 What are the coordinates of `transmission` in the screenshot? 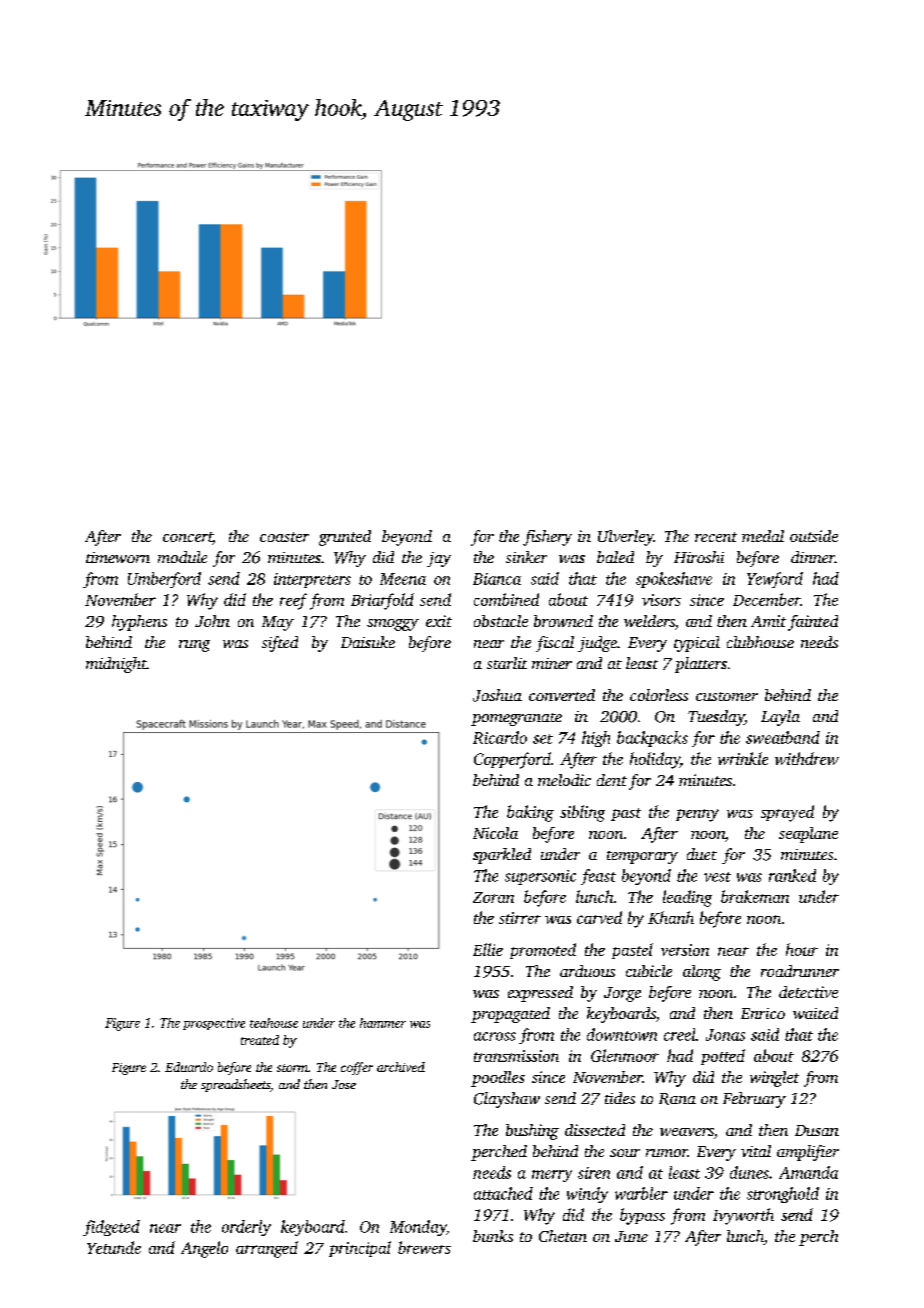 It's located at (516, 1056).
